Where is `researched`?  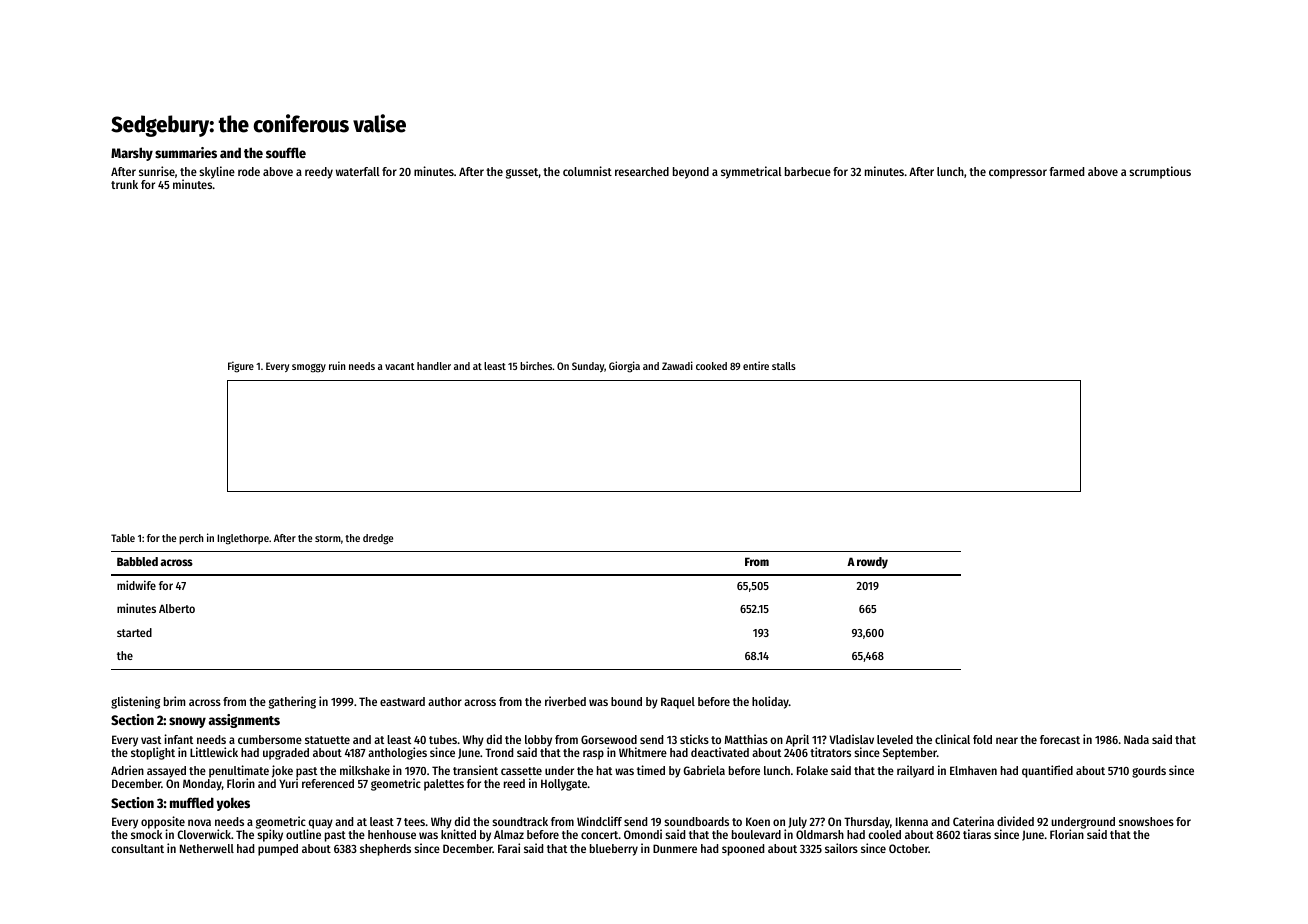
researched is located at coordinates (642, 171).
